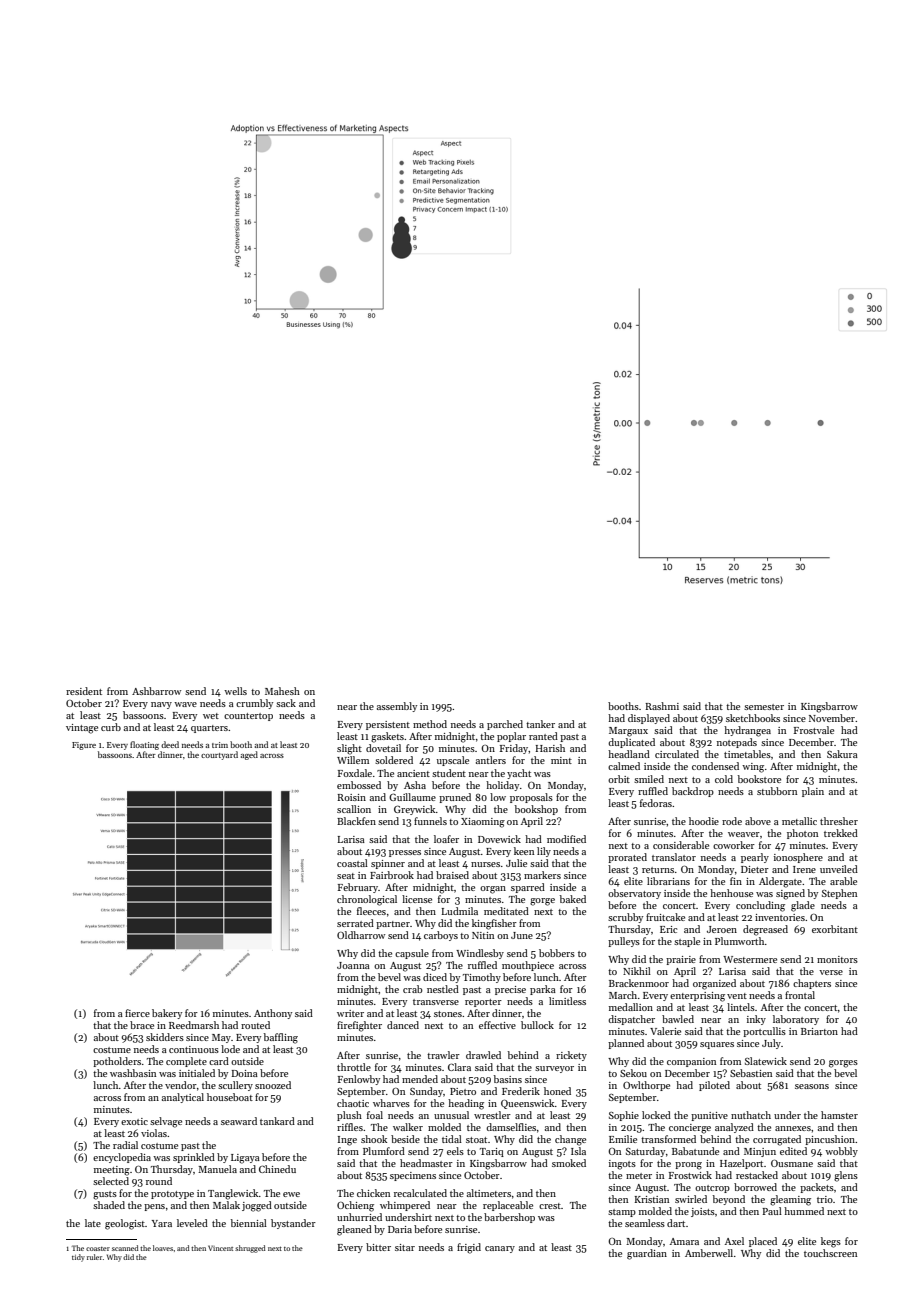  What do you see at coordinates (346, 876) in the image?
I see `seat` at bounding box center [346, 876].
